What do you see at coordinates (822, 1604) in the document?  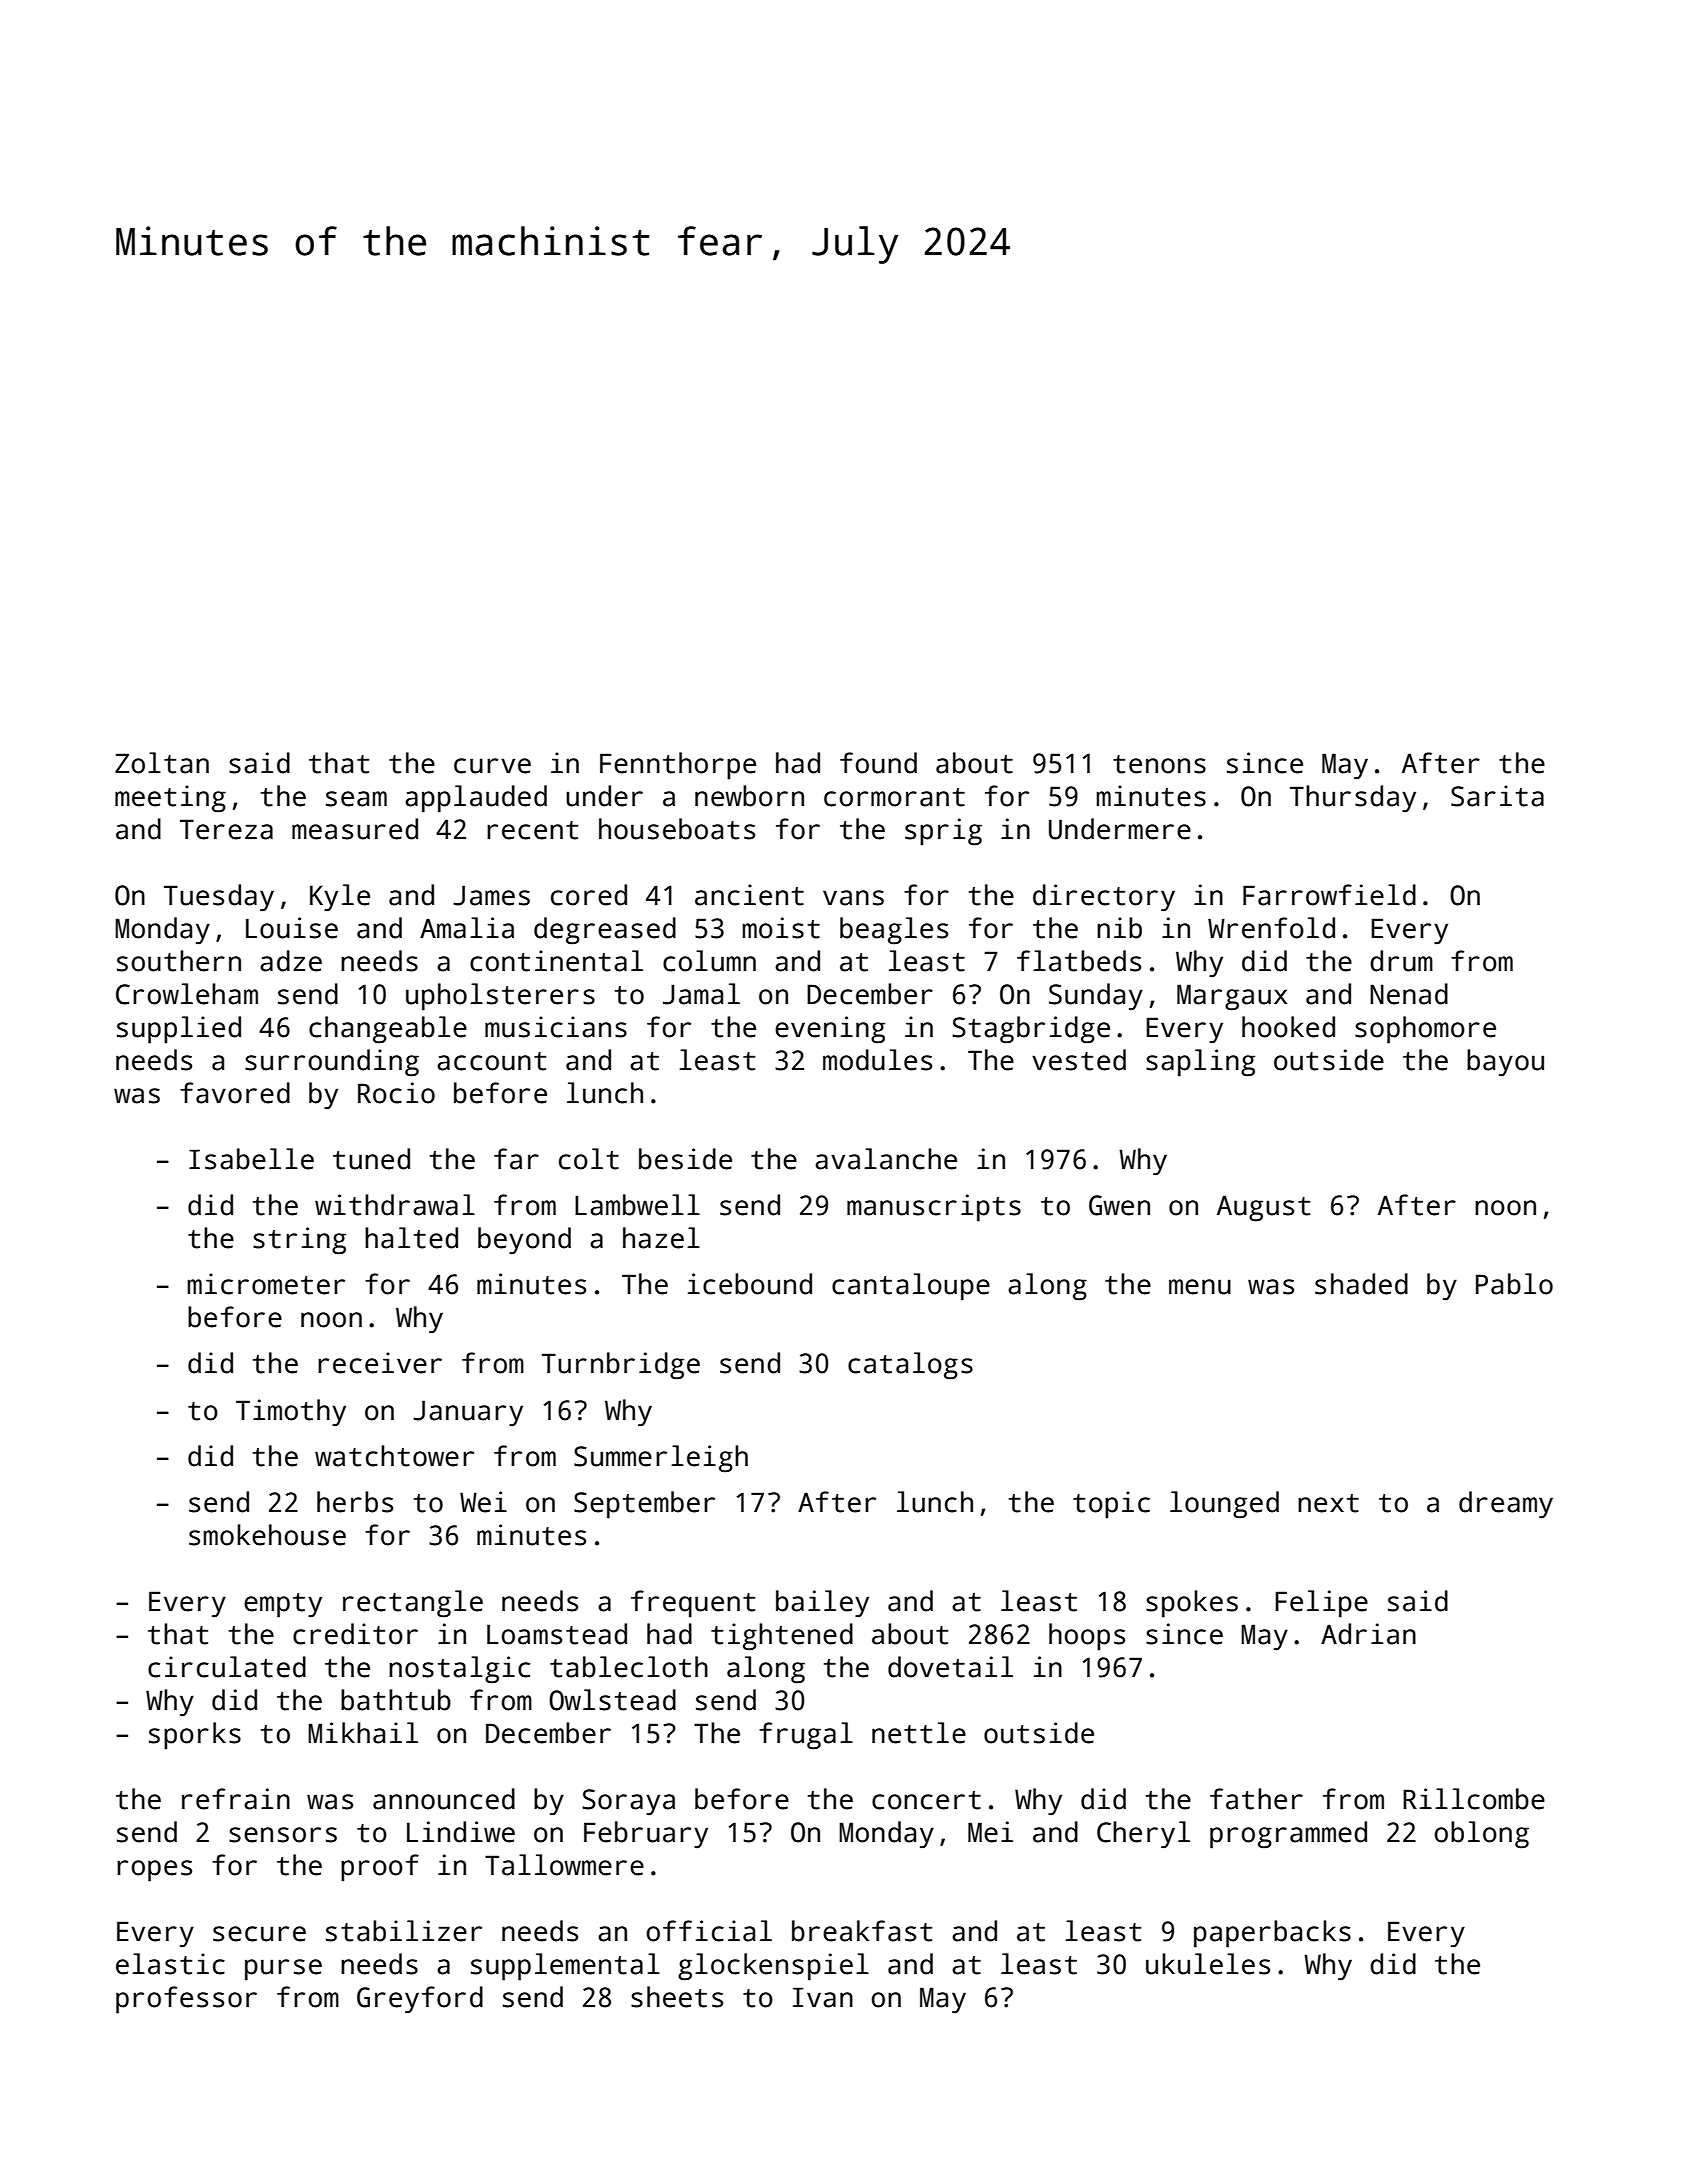 I see `bailey` at bounding box center [822, 1604].
